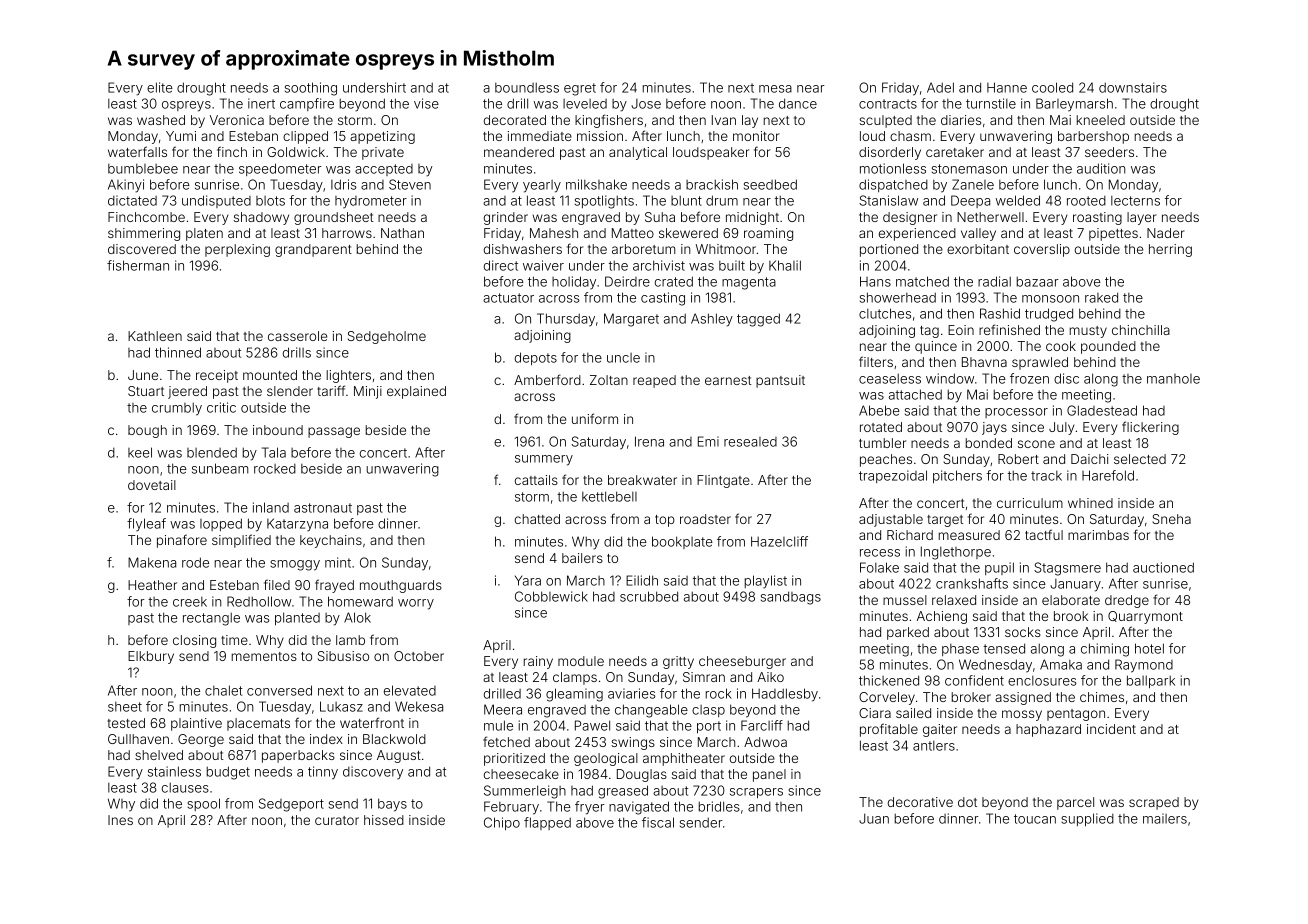  What do you see at coordinates (874, 818) in the image?
I see `Juan` at bounding box center [874, 818].
